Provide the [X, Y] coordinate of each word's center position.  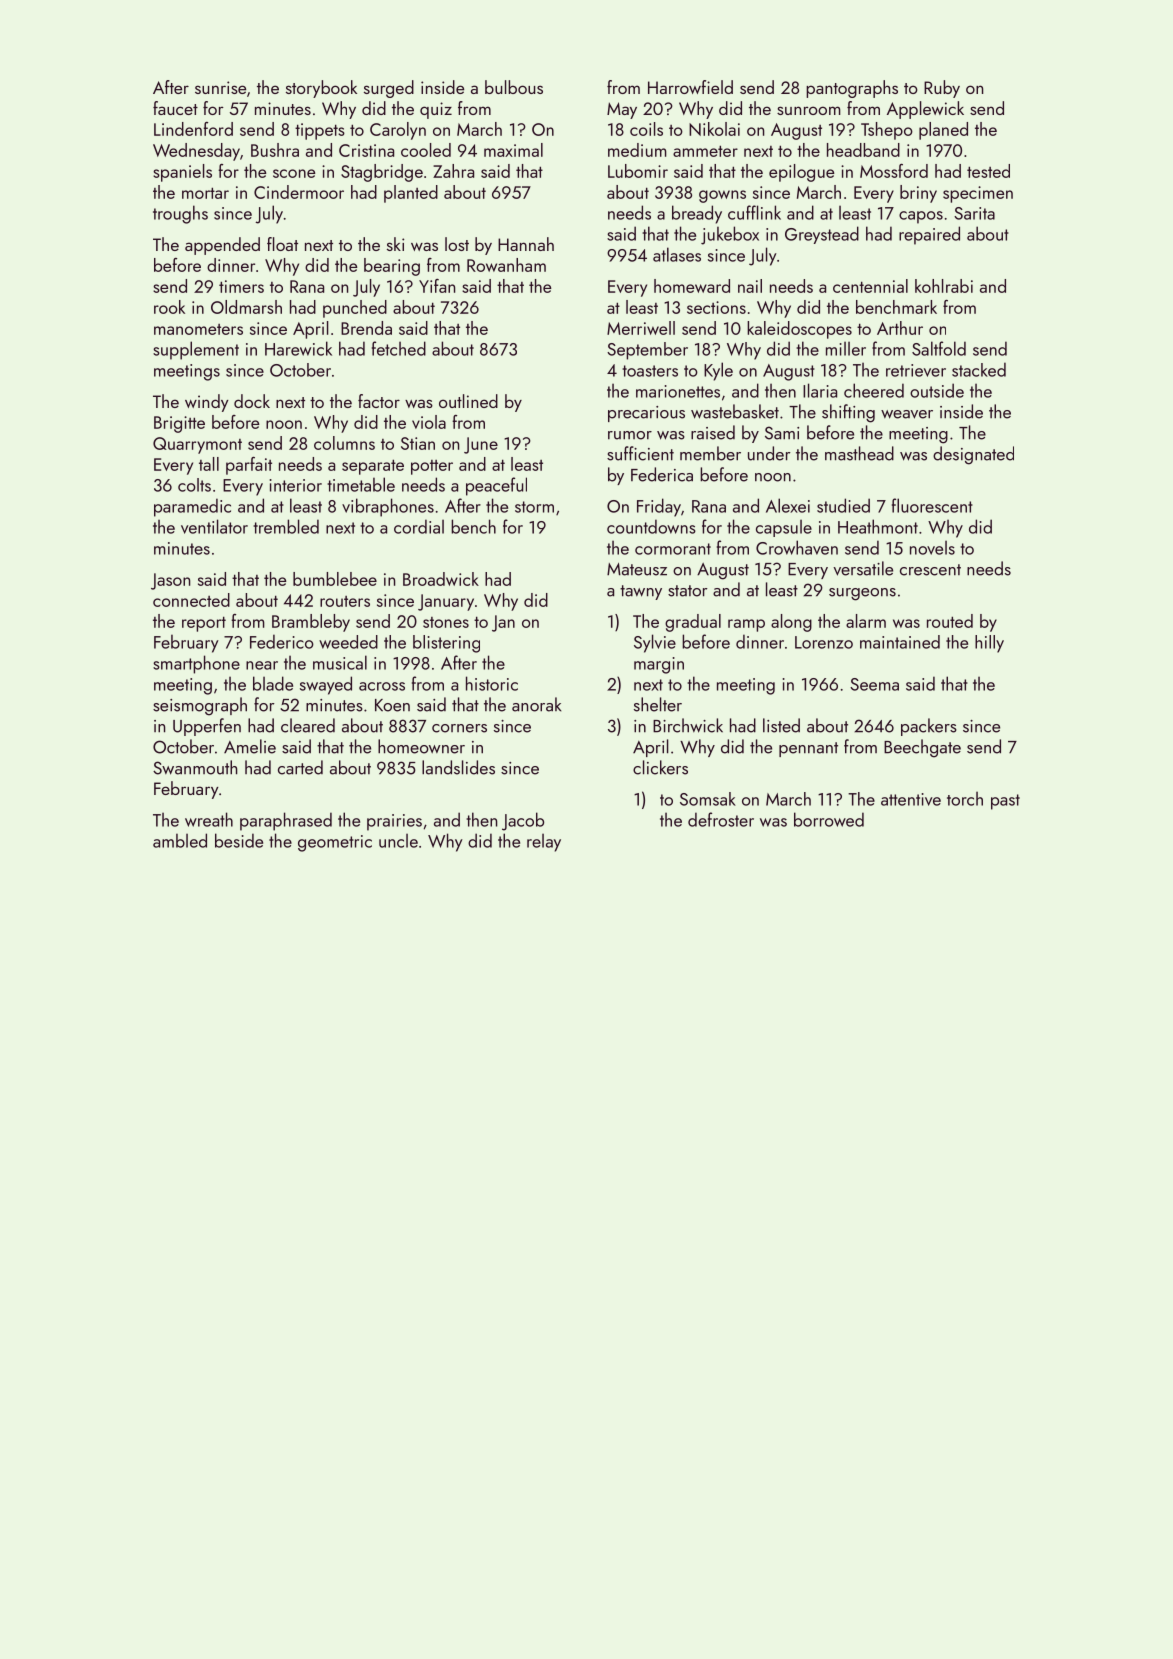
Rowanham [506, 265]
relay [544, 843]
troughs [180, 214]
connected [191, 600]
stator [687, 591]
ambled [180, 840]
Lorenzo [824, 642]
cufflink [754, 212]
